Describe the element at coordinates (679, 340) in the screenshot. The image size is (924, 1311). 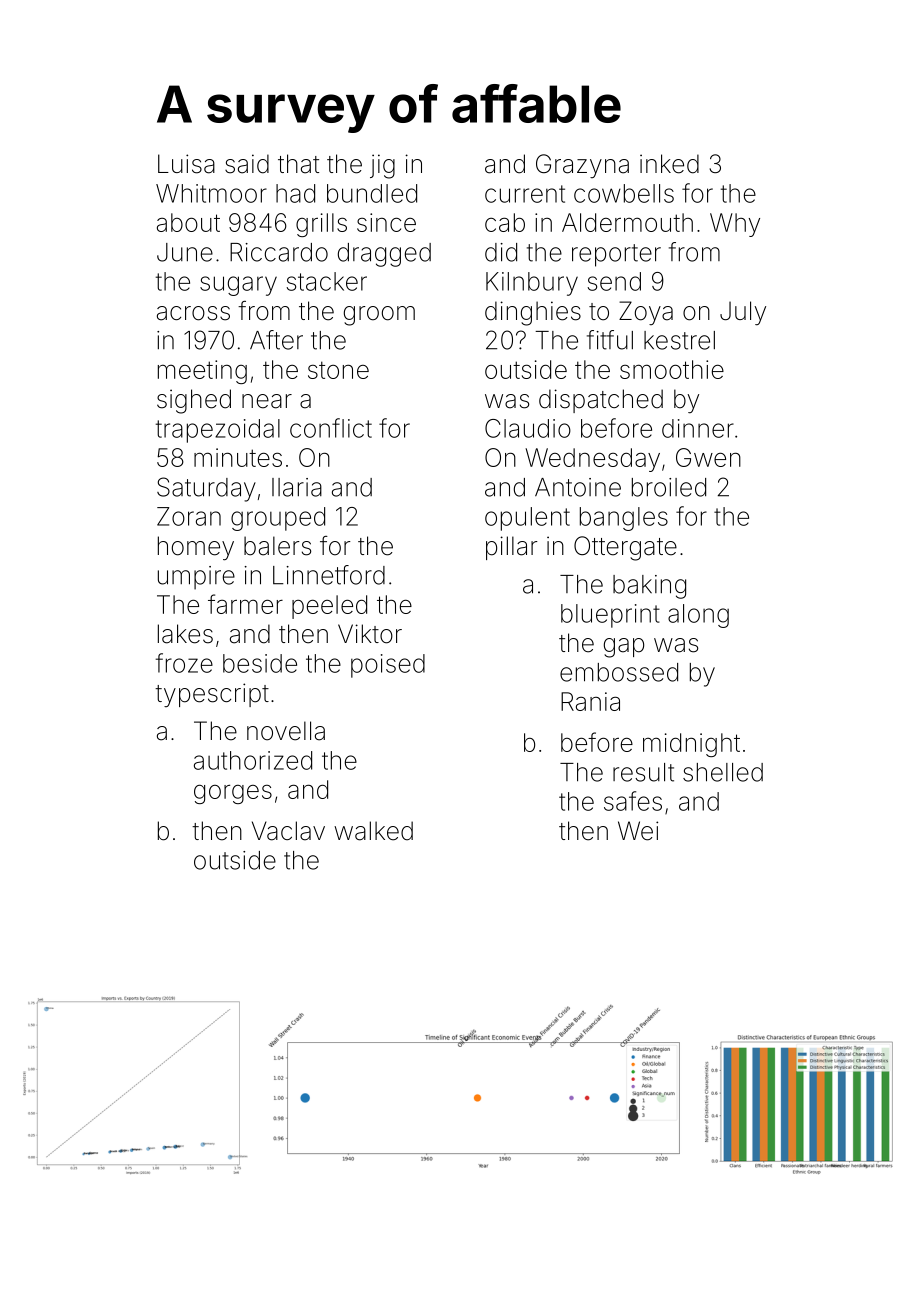
I see `kestrel` at that location.
